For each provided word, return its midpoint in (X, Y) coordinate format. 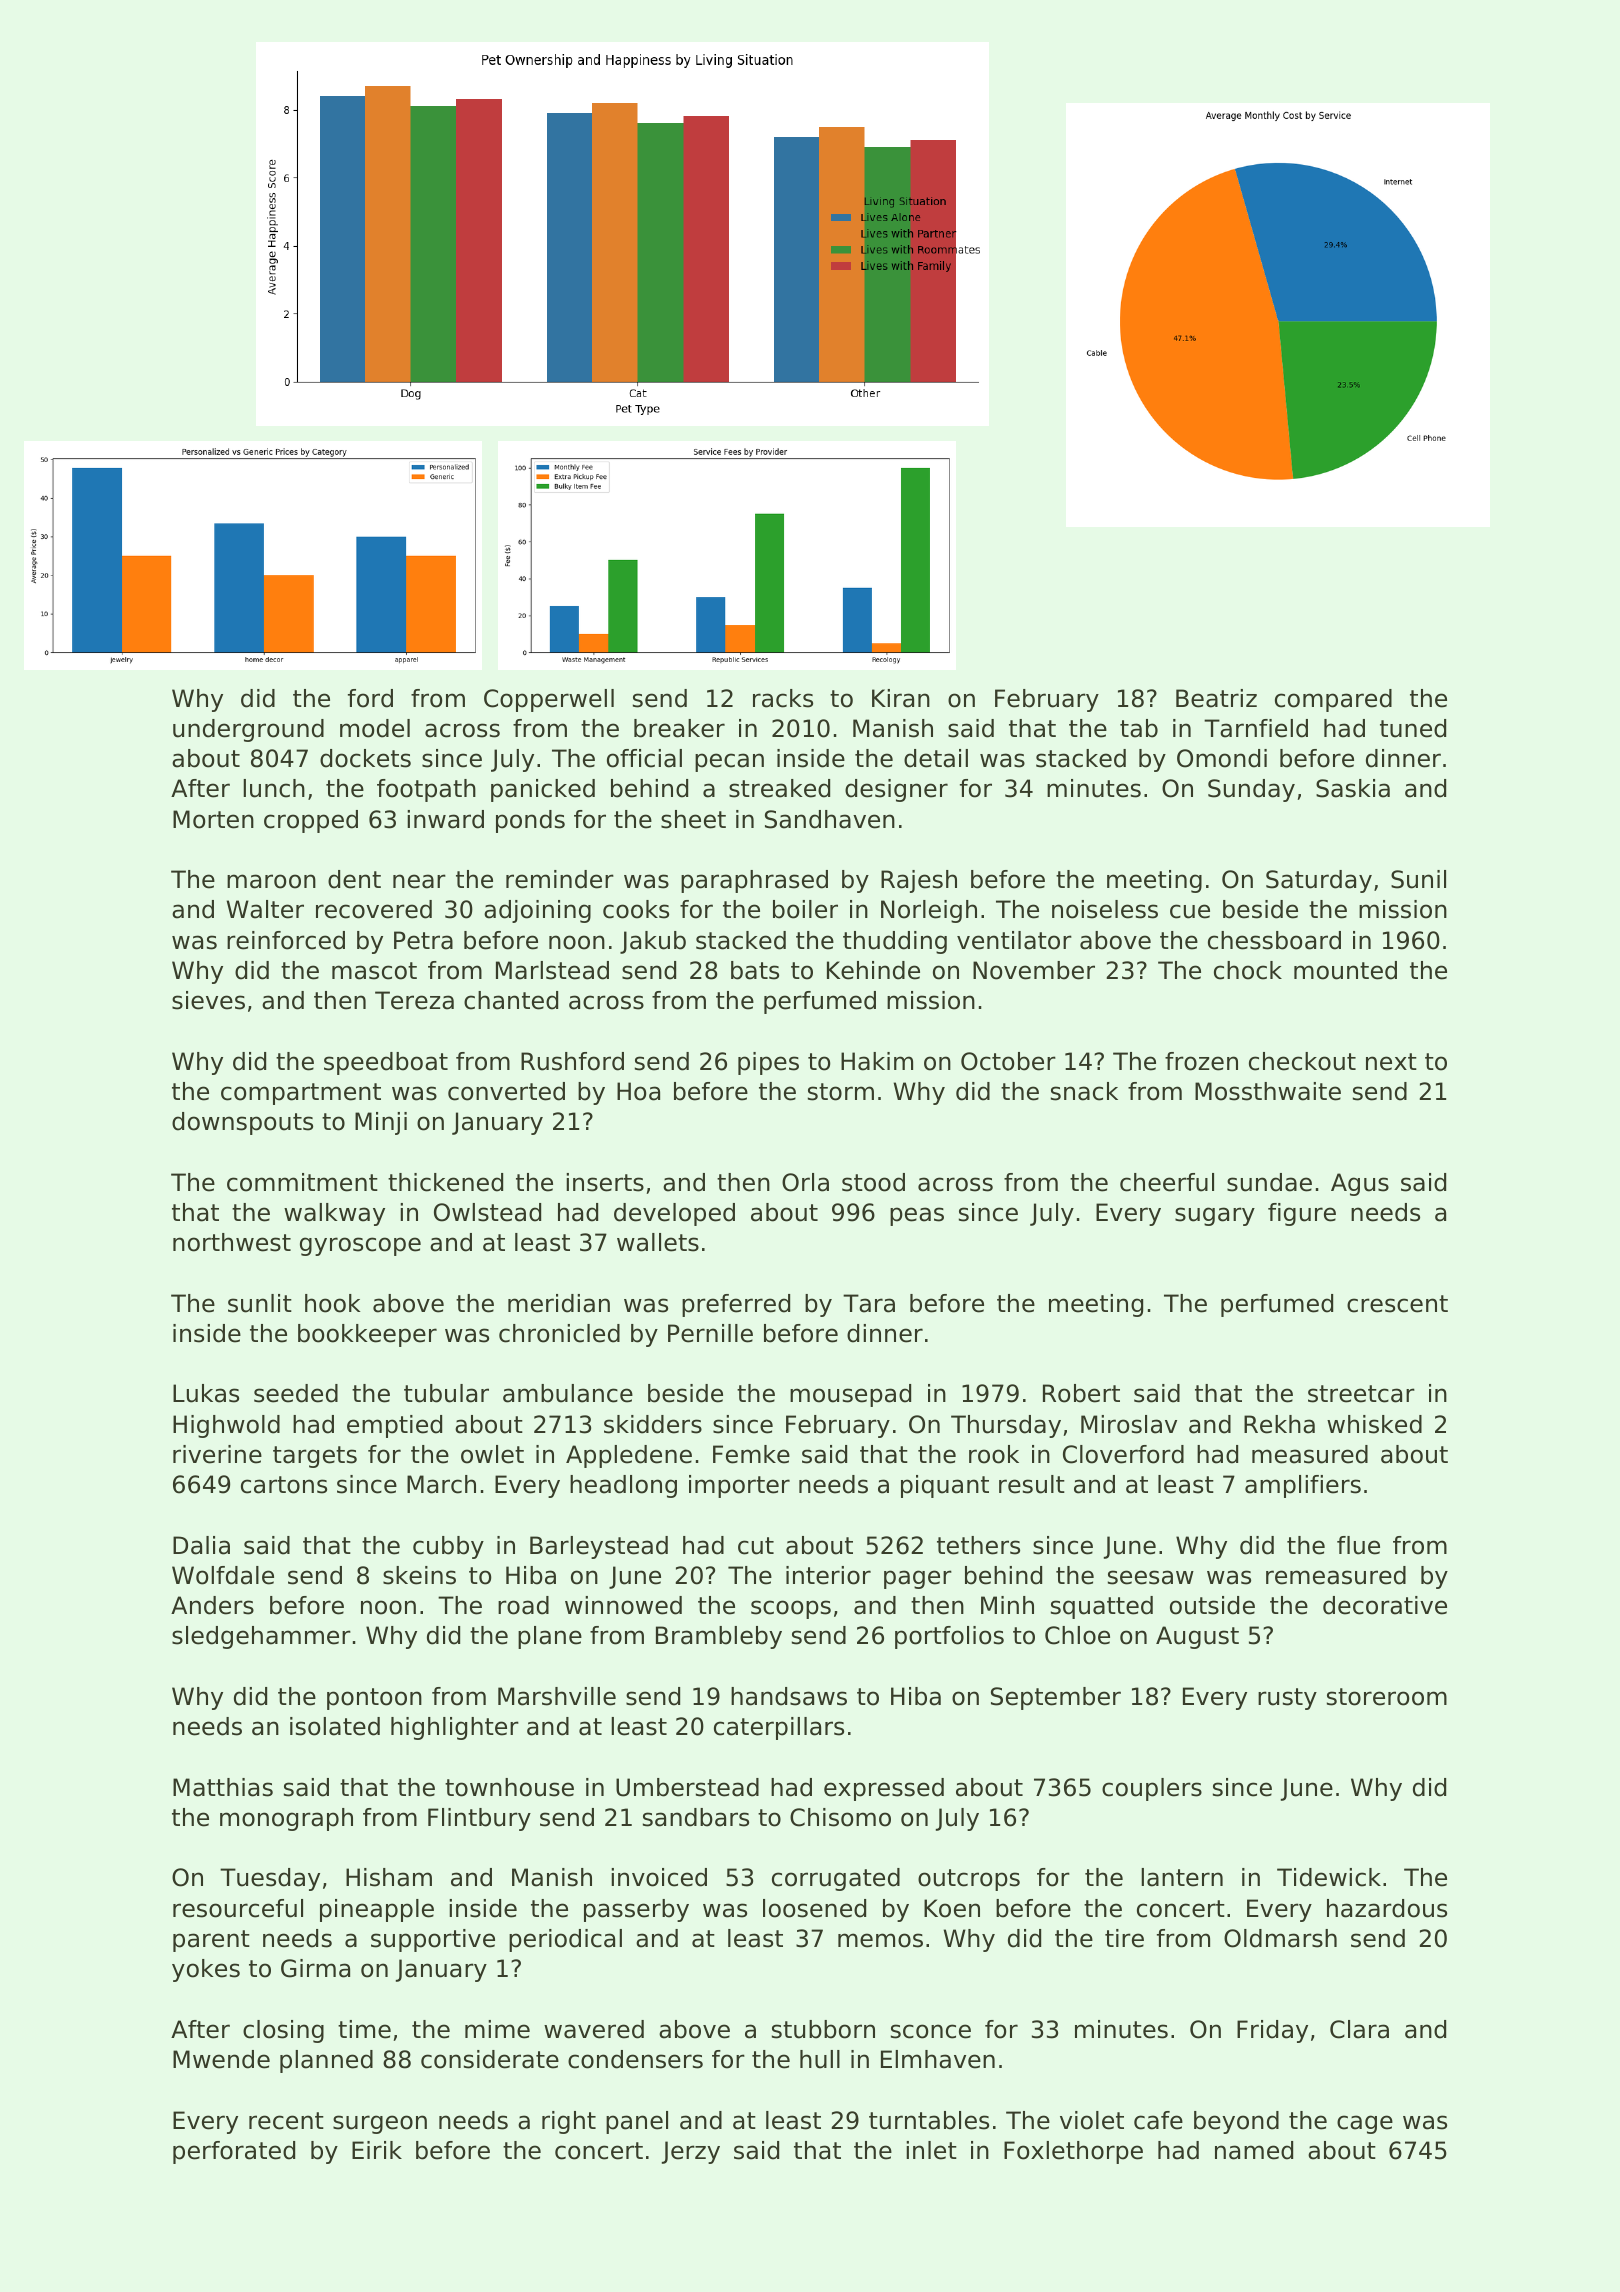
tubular (446, 1393)
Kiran (901, 698)
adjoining (537, 911)
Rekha (1279, 1424)
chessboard (1274, 940)
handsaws (789, 1696)
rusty (1287, 1699)
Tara (869, 1303)
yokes (206, 1970)
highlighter (455, 1728)
